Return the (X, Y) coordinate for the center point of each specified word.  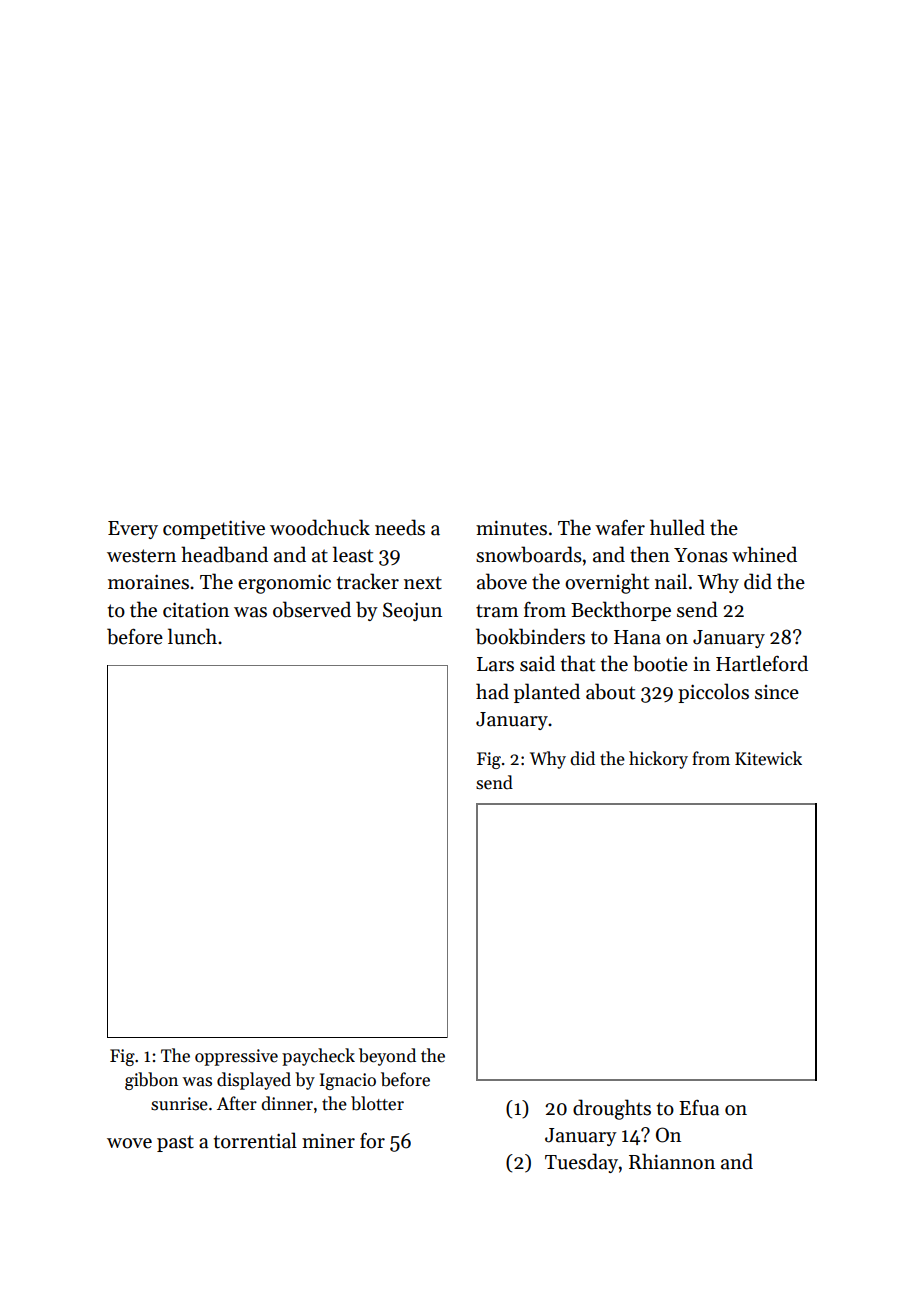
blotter (377, 1103)
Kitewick (768, 758)
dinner (287, 1103)
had (492, 691)
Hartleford (762, 663)
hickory (658, 760)
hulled (677, 527)
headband (224, 554)
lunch (192, 636)
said (537, 663)
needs (400, 527)
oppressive (236, 1057)
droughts (612, 1109)
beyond (387, 1057)
